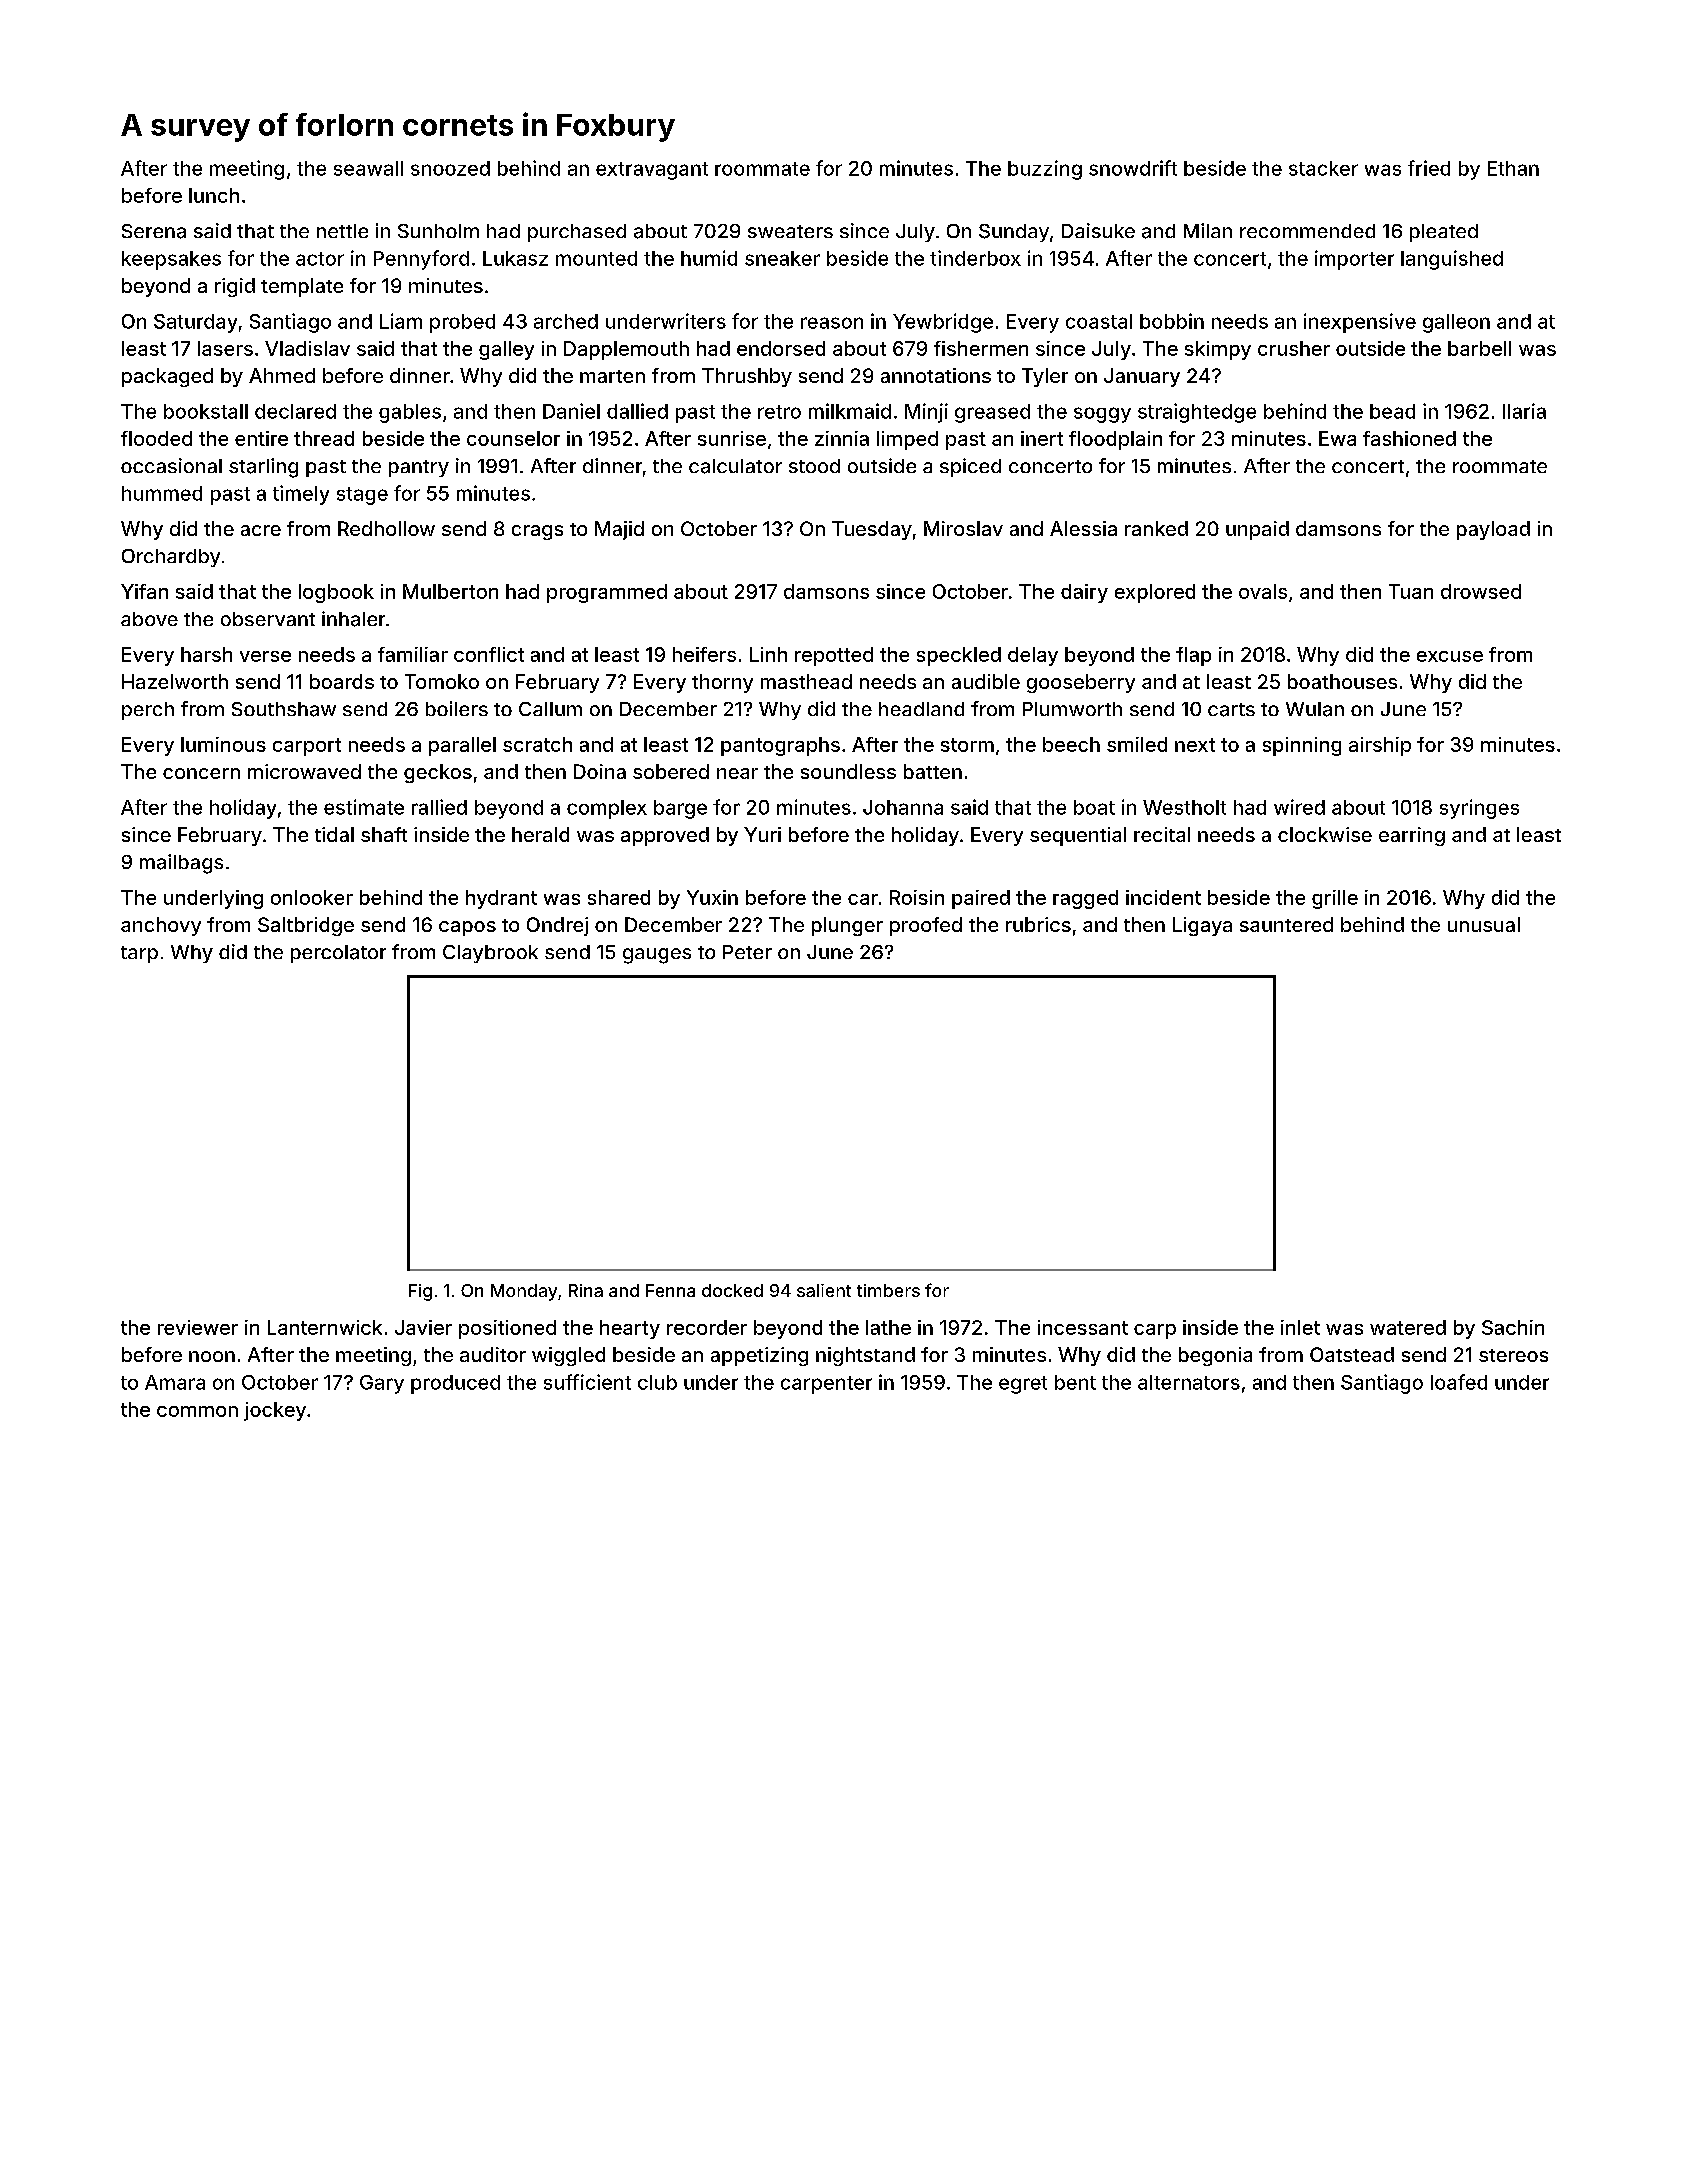  What do you see at coordinates (325, 1327) in the page?
I see `Lanternwick` at bounding box center [325, 1327].
